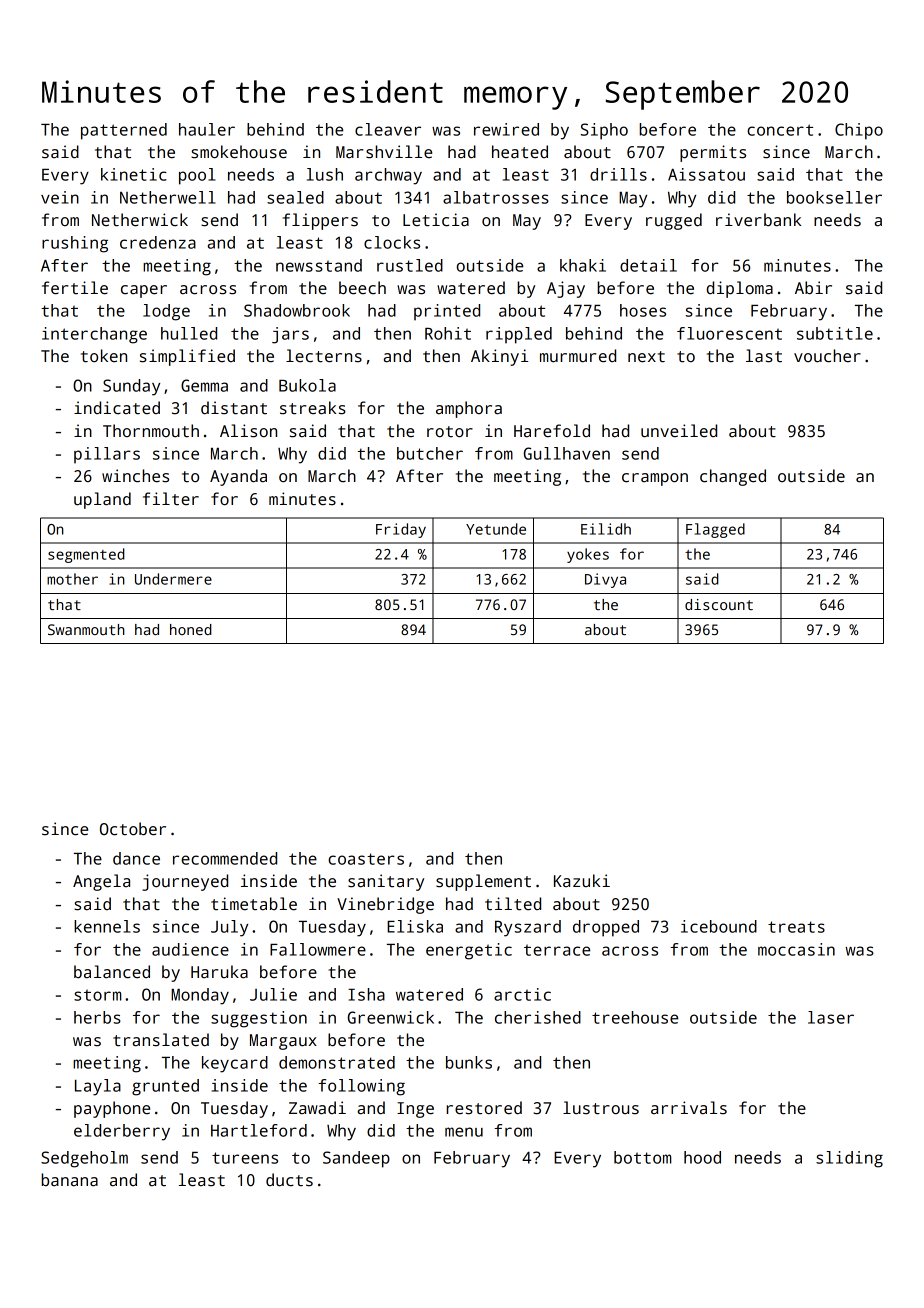  What do you see at coordinates (719, 604) in the page?
I see `discount` at bounding box center [719, 604].
